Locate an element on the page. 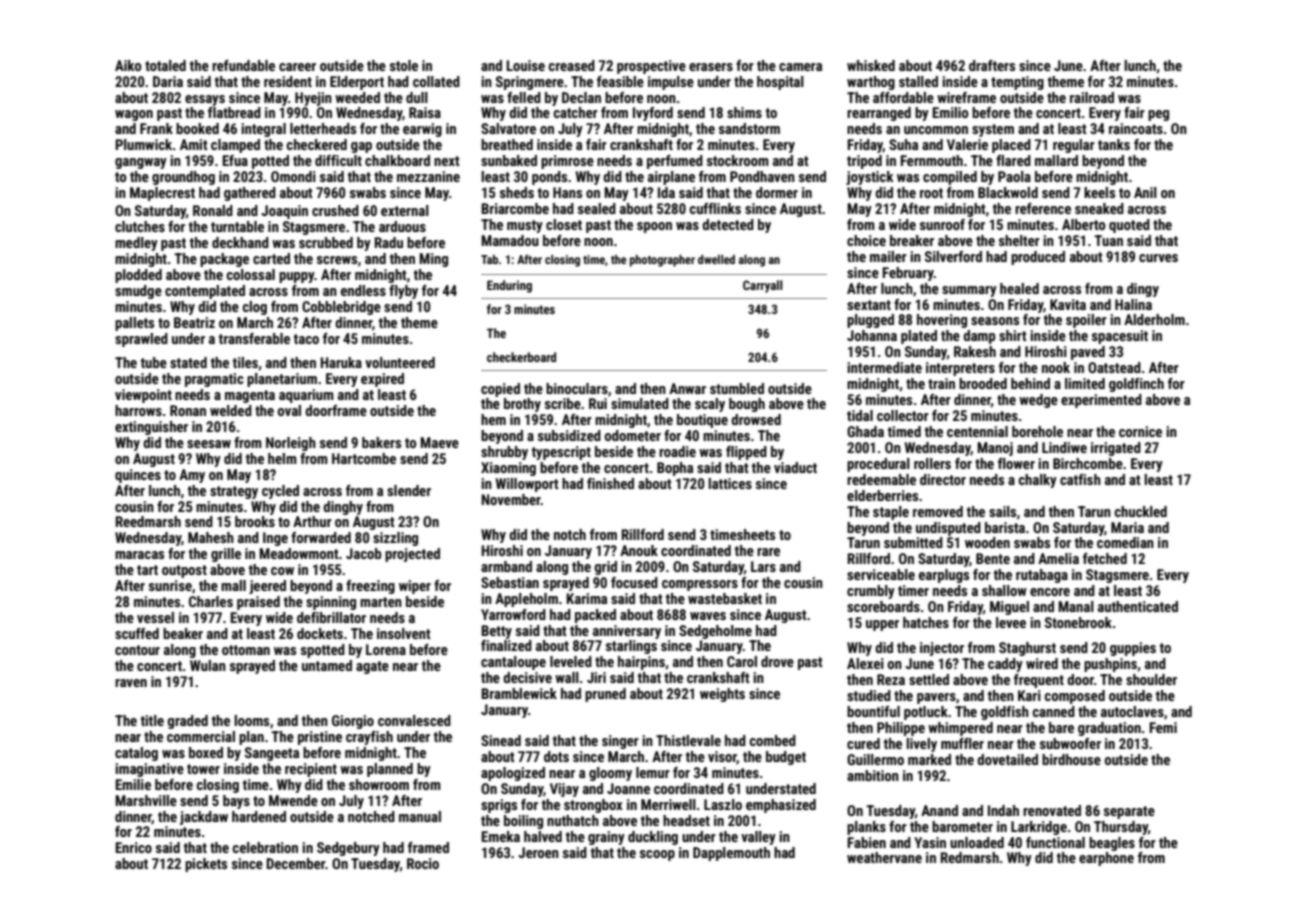  upper is located at coordinates (882, 625).
